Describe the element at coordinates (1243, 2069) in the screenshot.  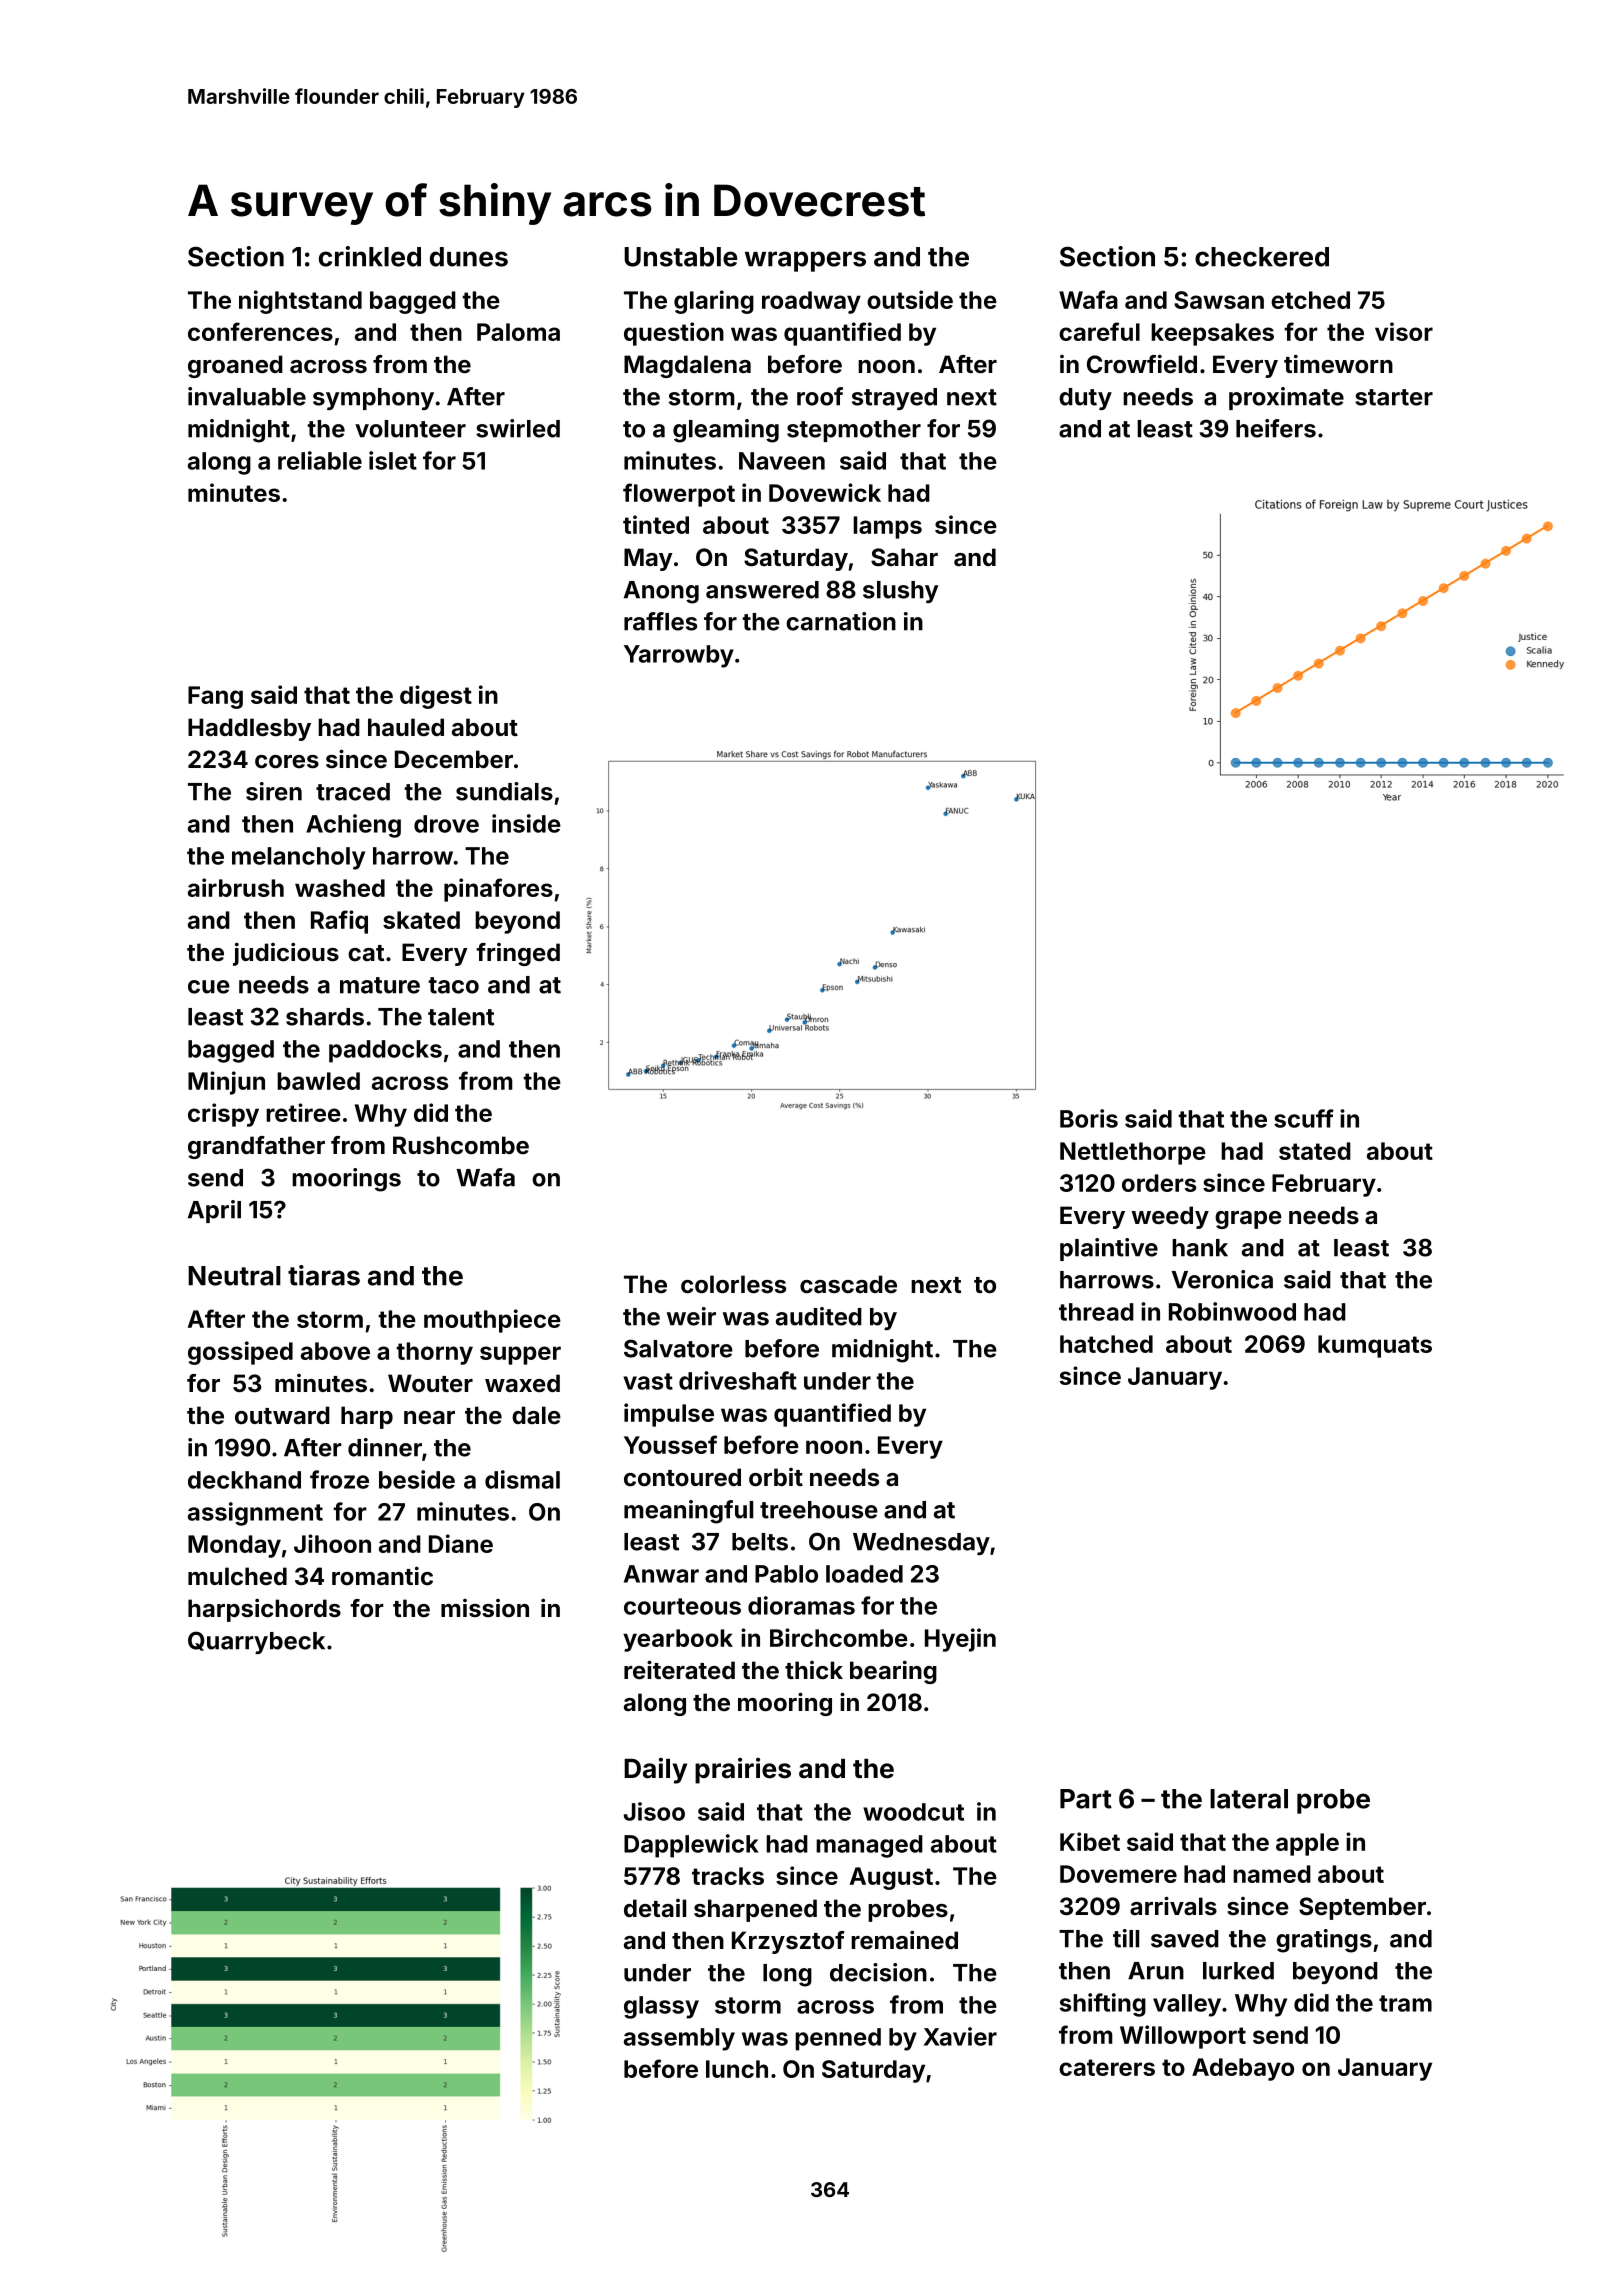
I see `Adebayo` at that location.
